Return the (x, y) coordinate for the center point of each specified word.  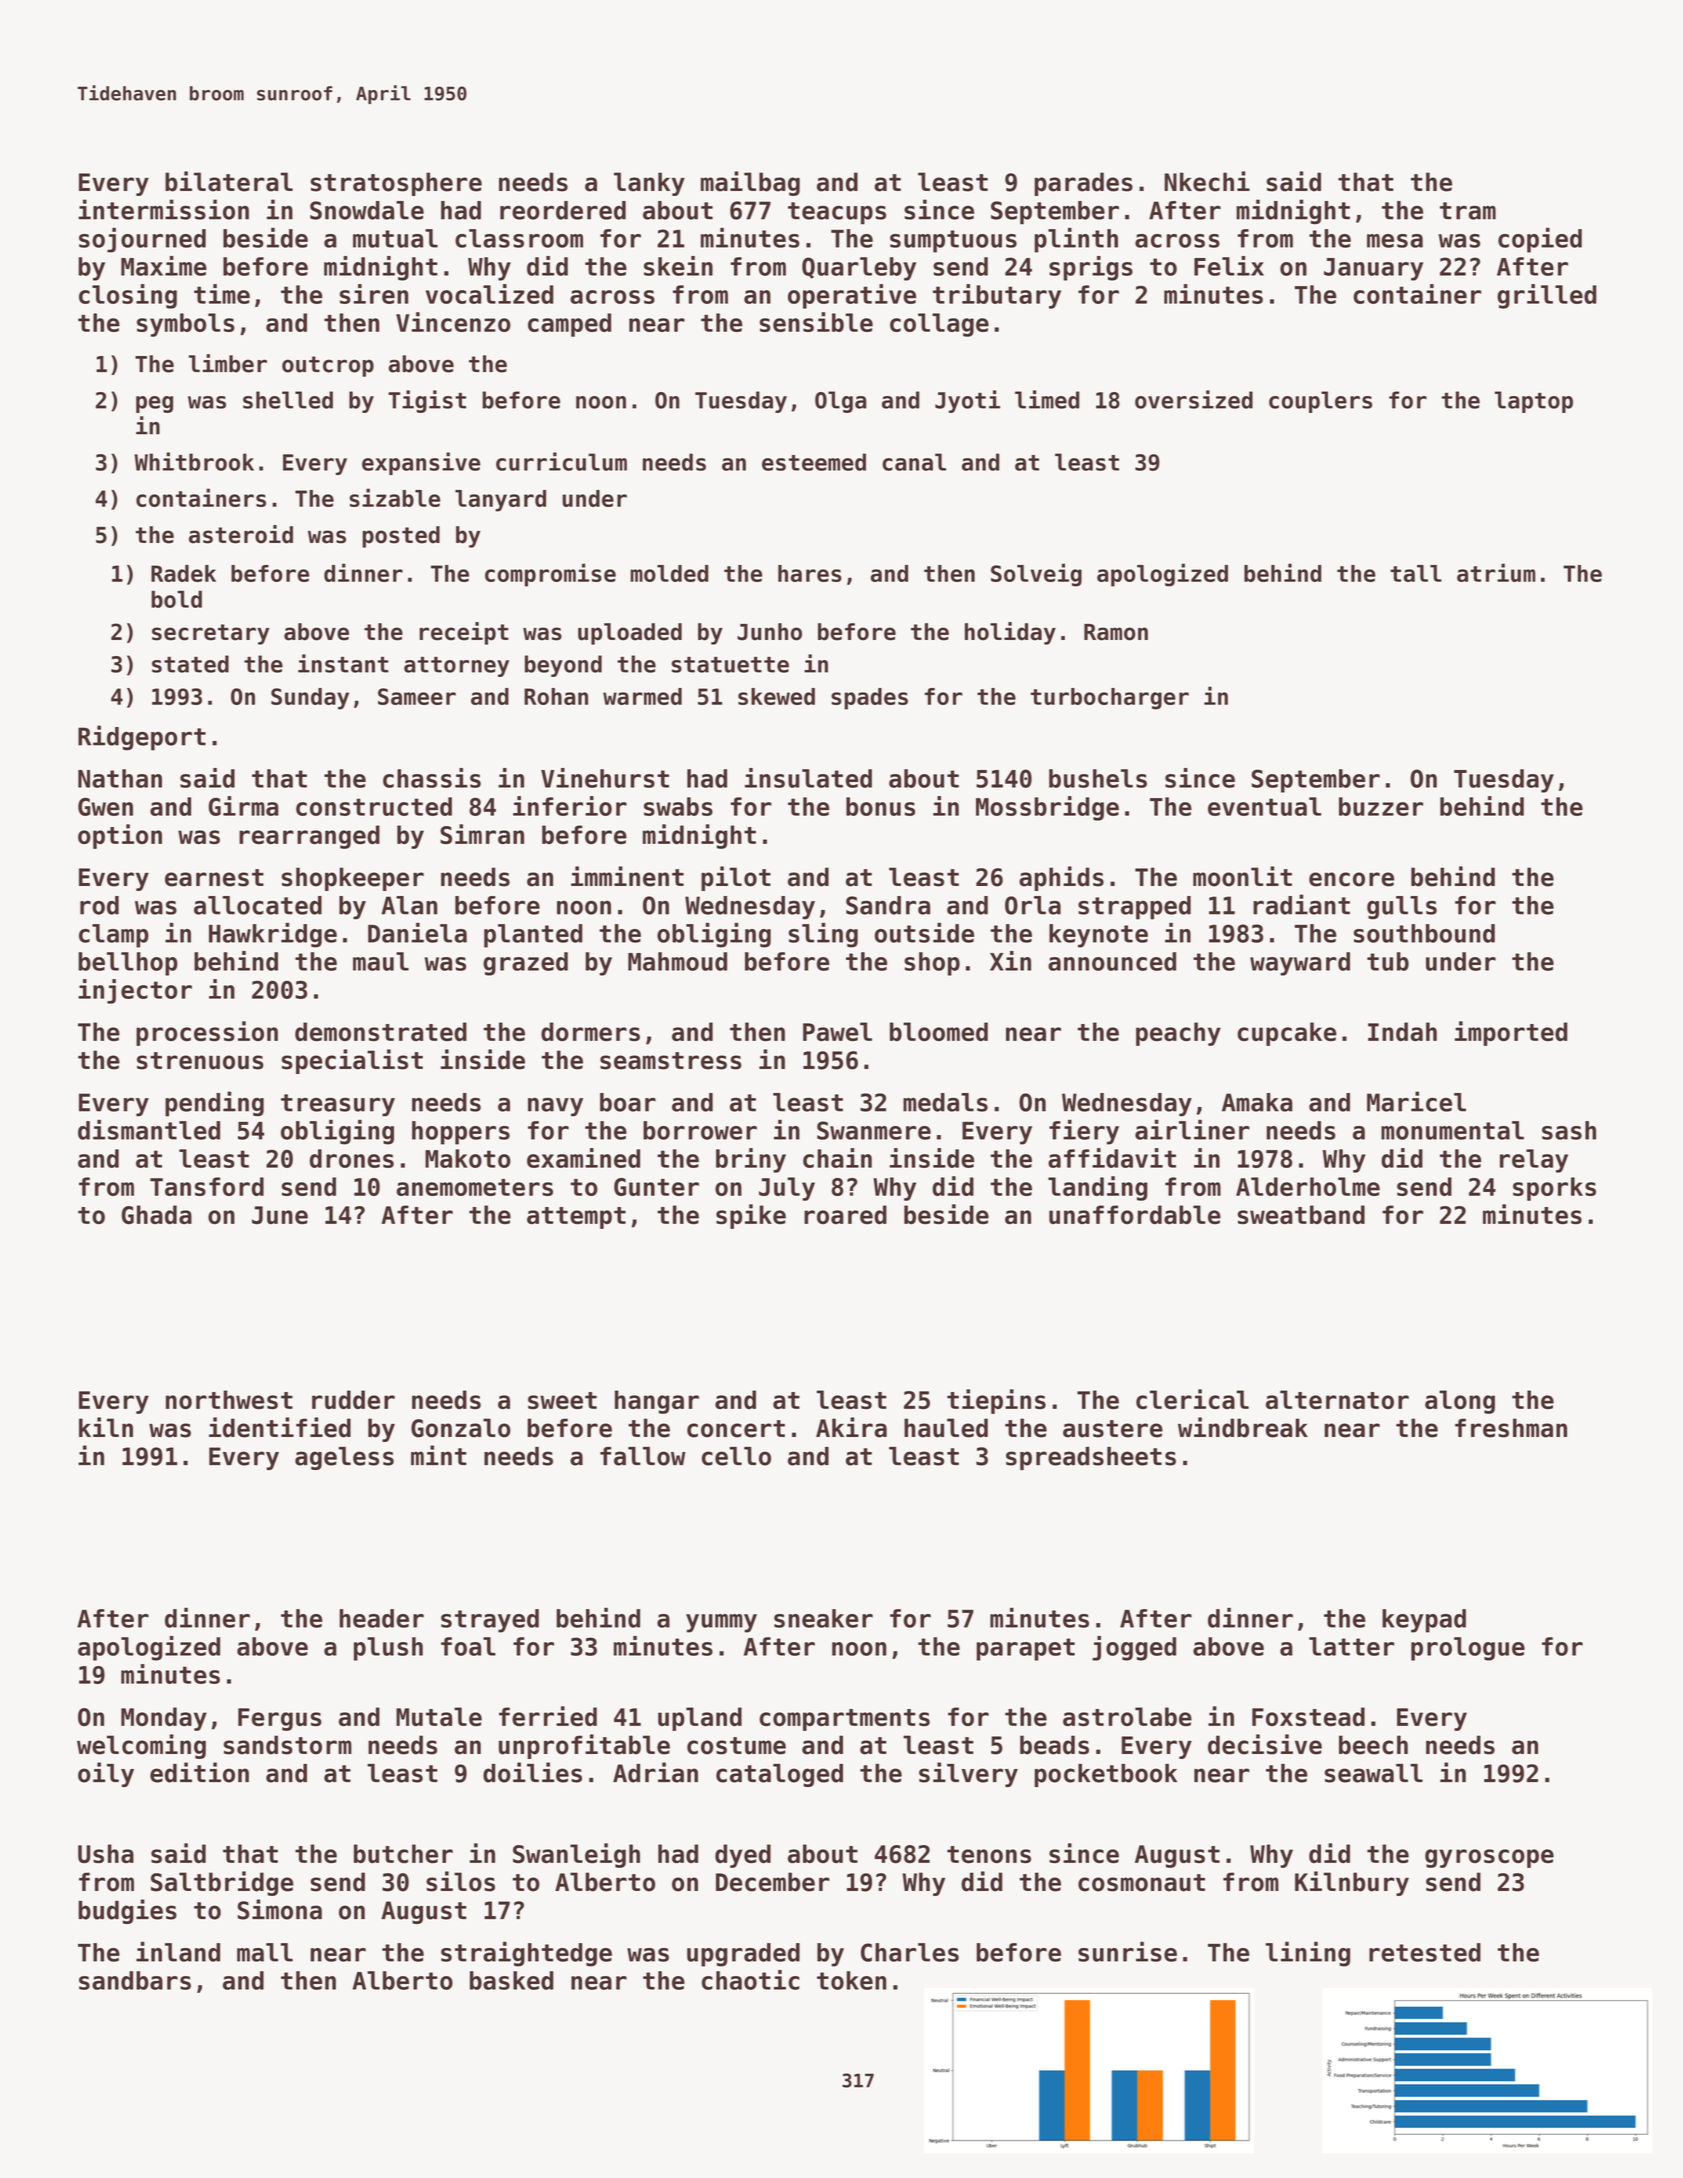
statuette (730, 665)
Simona (279, 1909)
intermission (163, 209)
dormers (590, 1031)
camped (569, 325)
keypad (1424, 1621)
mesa (1395, 241)
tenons (989, 1854)
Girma (243, 806)
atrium (1496, 572)
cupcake (1287, 1034)
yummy (721, 1623)
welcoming (141, 1746)
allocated (258, 905)
